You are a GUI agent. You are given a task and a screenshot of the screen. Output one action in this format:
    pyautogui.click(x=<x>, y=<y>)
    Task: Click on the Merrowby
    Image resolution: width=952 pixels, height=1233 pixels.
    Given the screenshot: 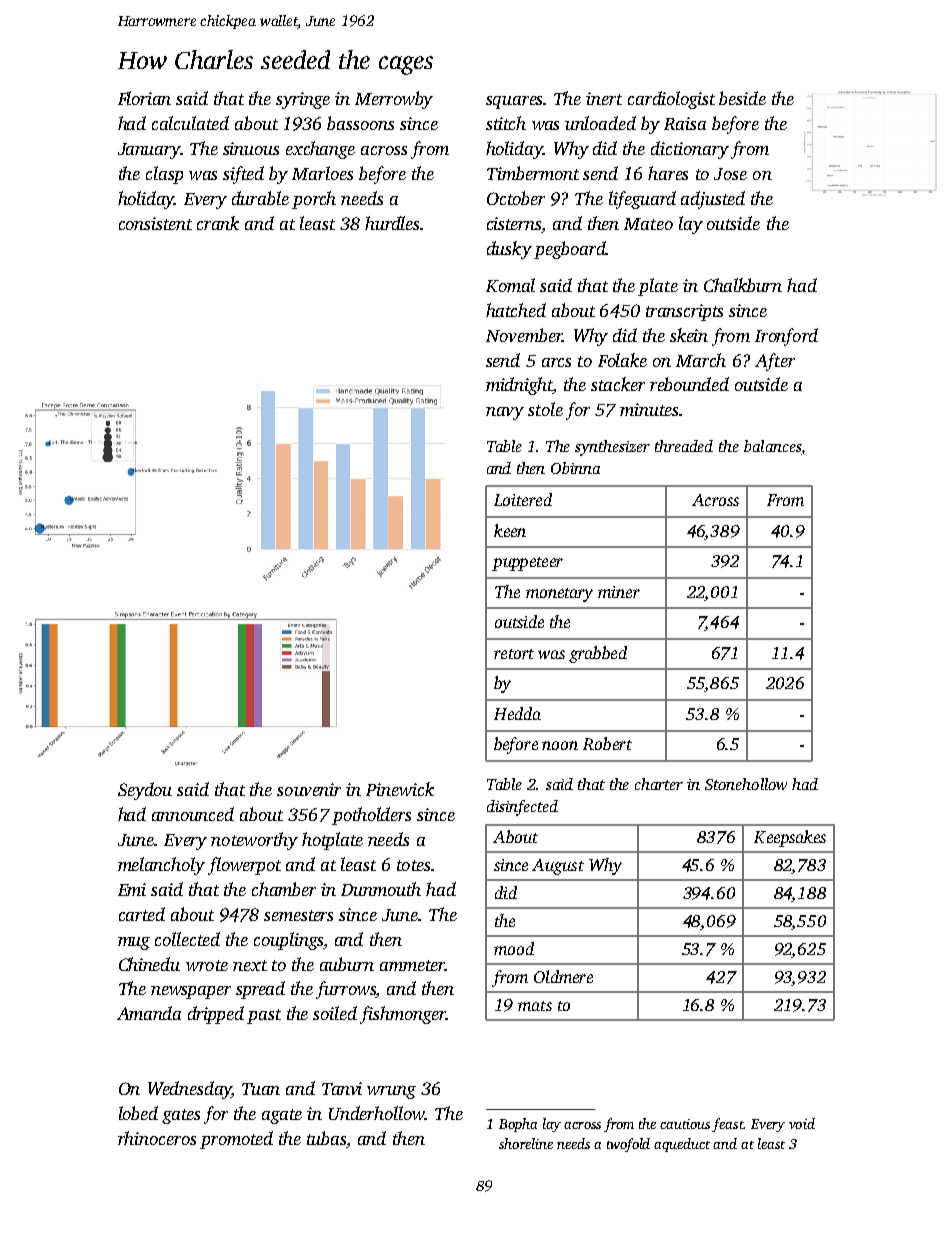 What is the action you would take?
    pyautogui.click(x=394, y=100)
